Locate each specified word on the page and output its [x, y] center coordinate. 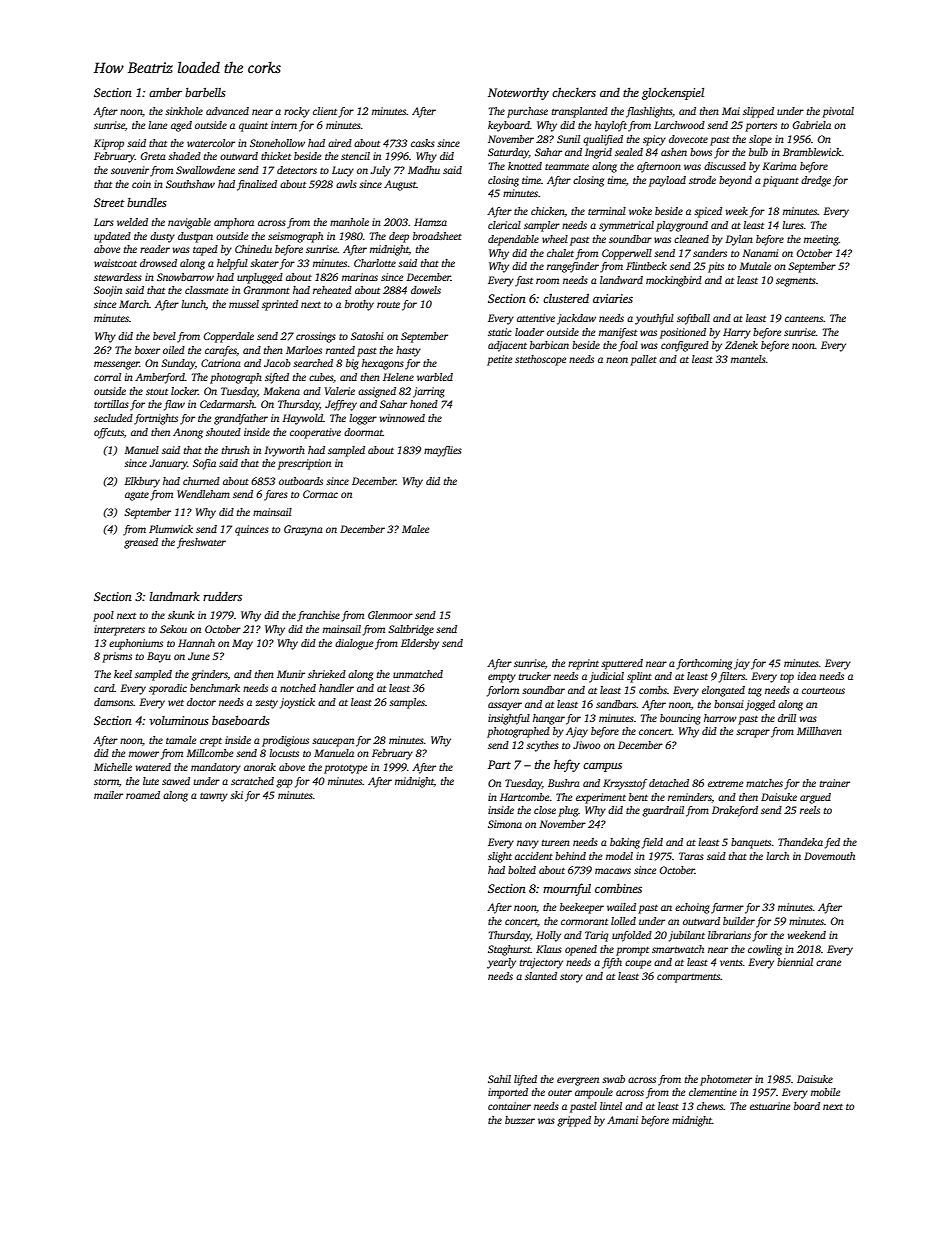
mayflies [443, 451]
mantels [748, 359]
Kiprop [109, 144]
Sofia [204, 464]
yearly [501, 963]
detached [669, 783]
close [545, 810]
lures [793, 225]
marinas [360, 277]
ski [236, 795]
